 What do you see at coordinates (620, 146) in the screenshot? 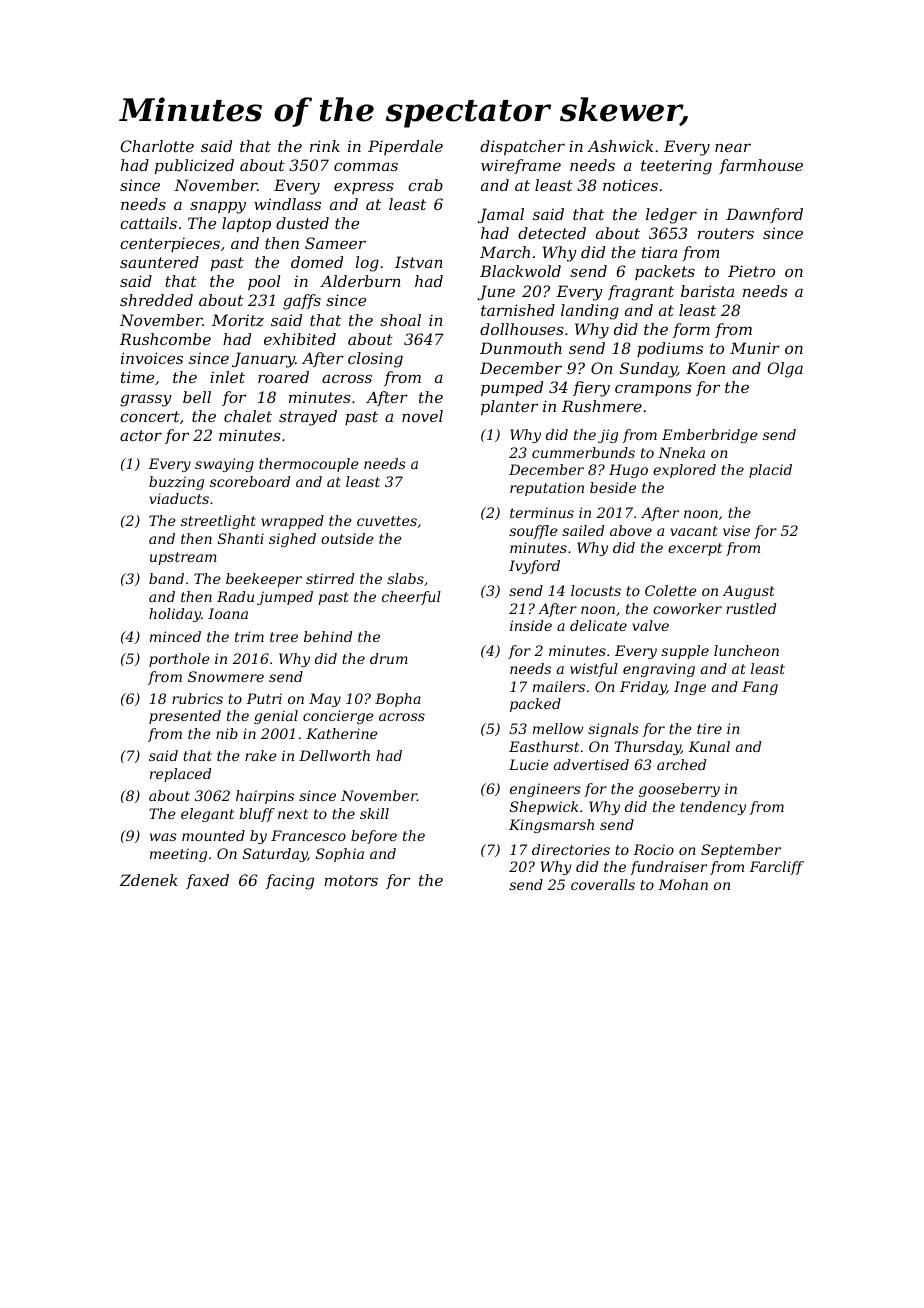
I see `Ashwick` at bounding box center [620, 146].
